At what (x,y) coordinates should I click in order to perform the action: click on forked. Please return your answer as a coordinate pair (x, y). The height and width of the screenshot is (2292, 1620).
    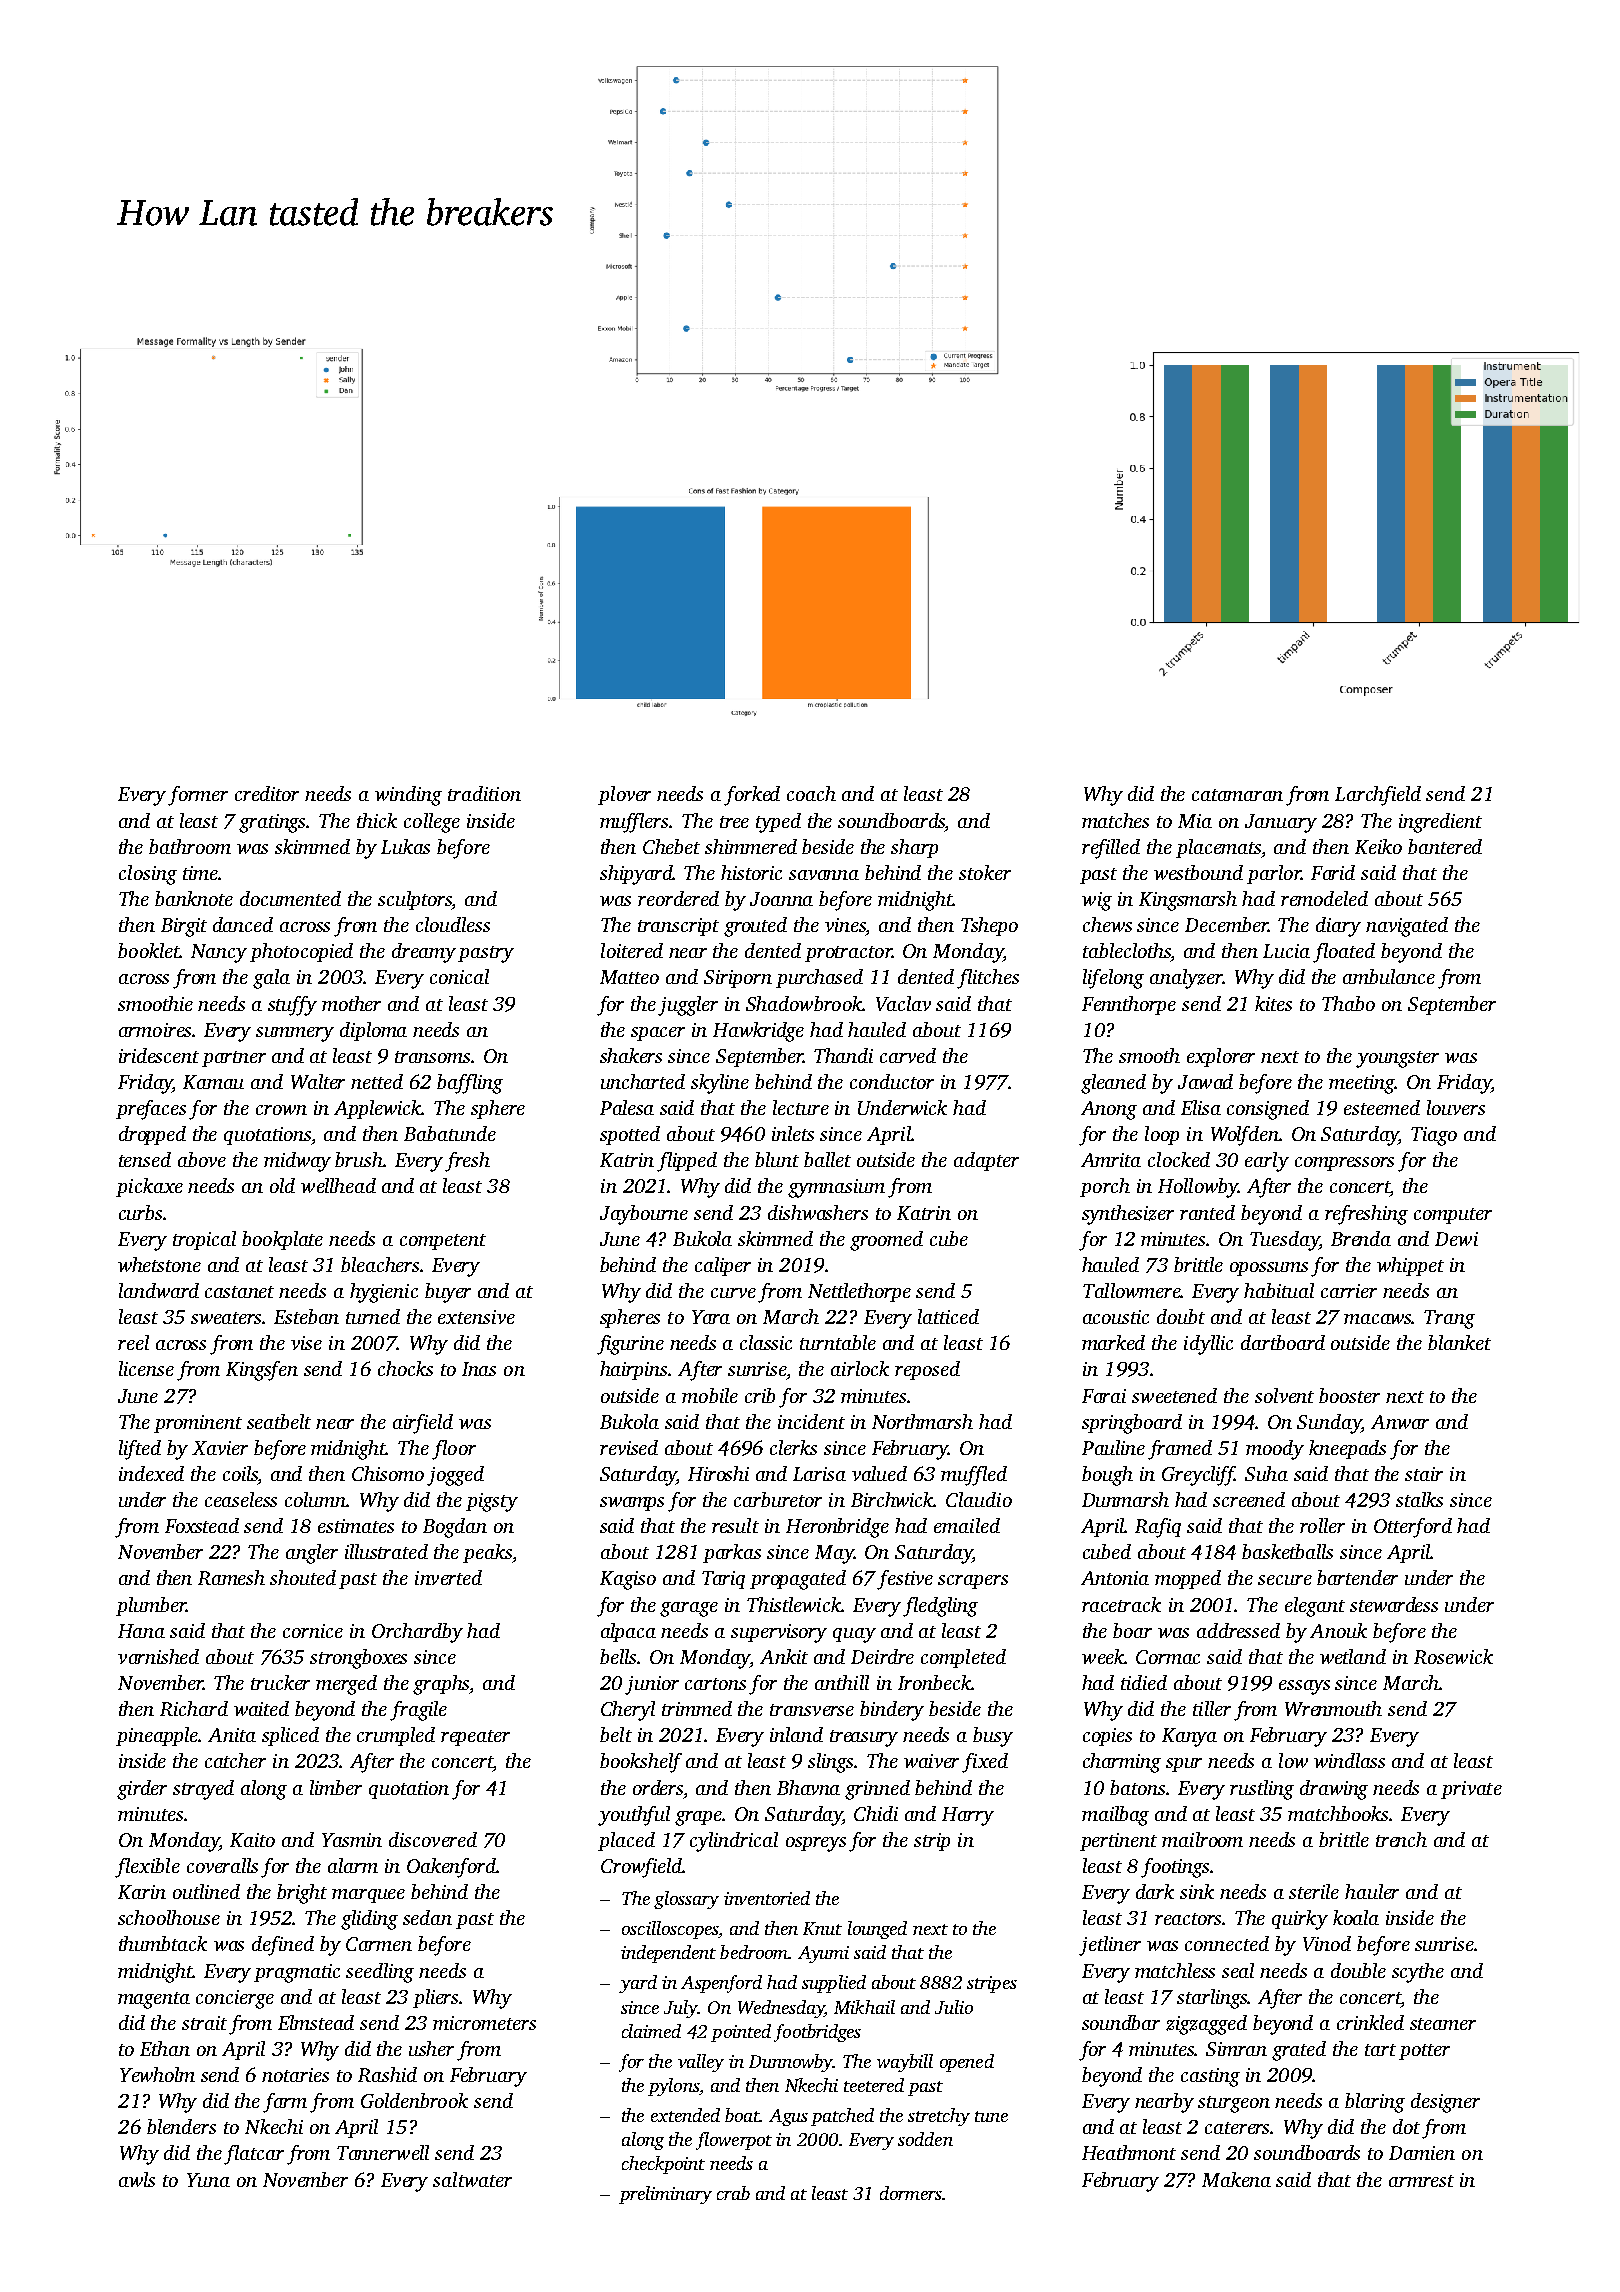
    Looking at the image, I should click on (752, 796).
